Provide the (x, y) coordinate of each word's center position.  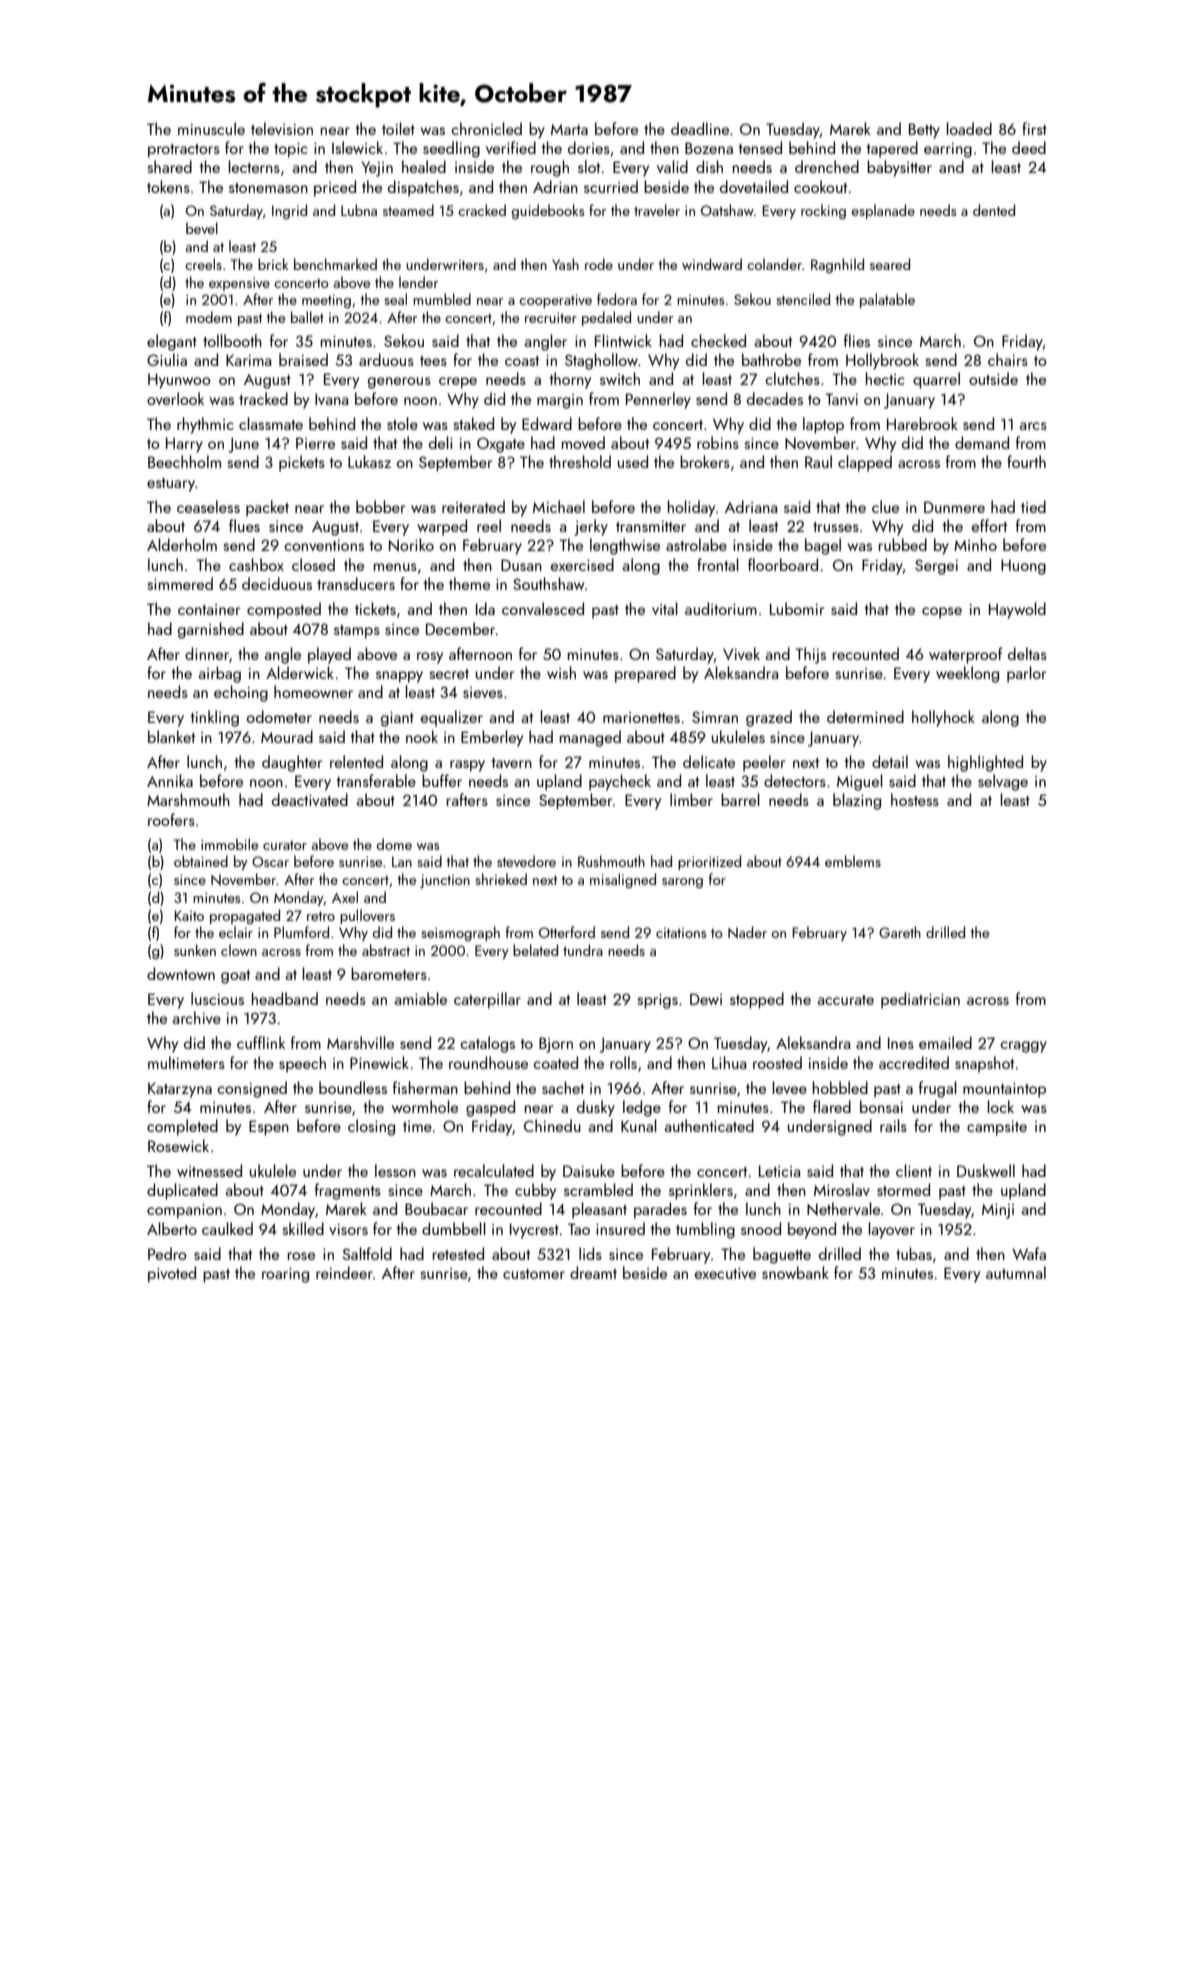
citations (681, 933)
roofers (171, 819)
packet (267, 508)
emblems (853, 861)
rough (550, 168)
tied (1033, 506)
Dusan (521, 565)
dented (994, 210)
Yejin (377, 169)
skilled (303, 1228)
